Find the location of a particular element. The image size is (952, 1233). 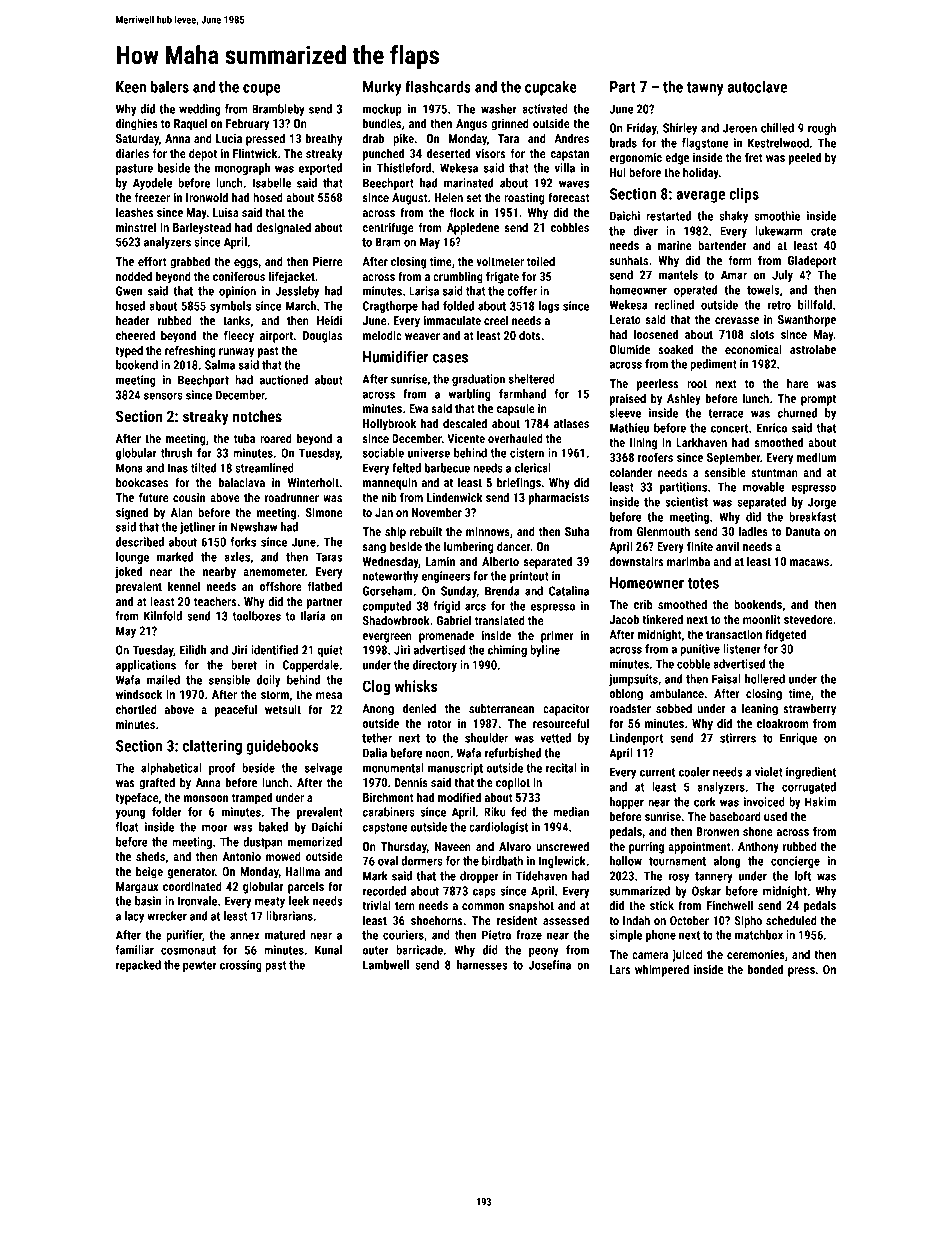

farmhand is located at coordinates (522, 394).
